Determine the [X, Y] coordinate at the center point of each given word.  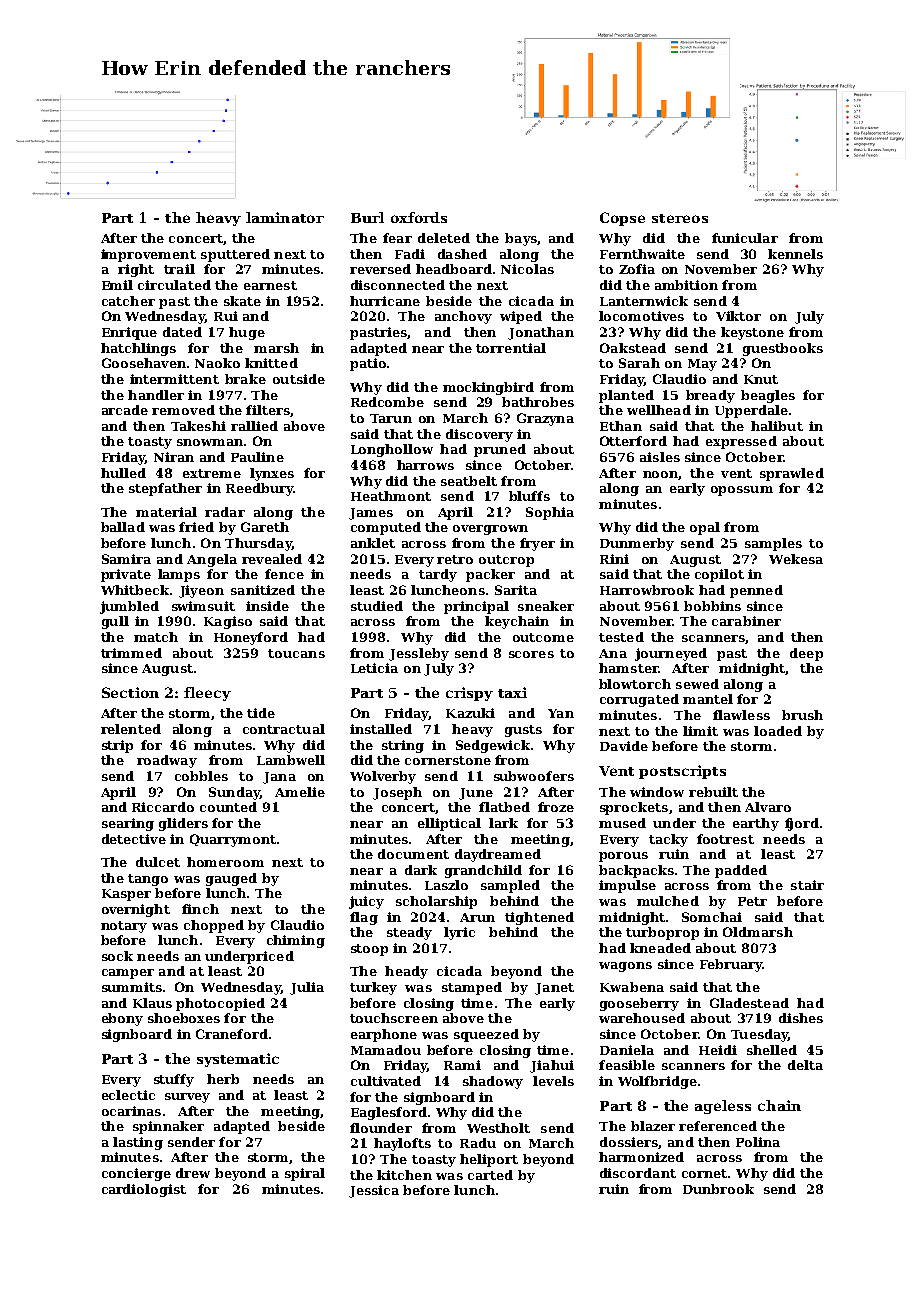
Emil [117, 285]
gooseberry [639, 1004]
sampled [510, 886]
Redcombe [387, 402]
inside [267, 606]
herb [223, 1079]
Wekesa [796, 559]
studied [377, 606]
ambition [686, 285]
